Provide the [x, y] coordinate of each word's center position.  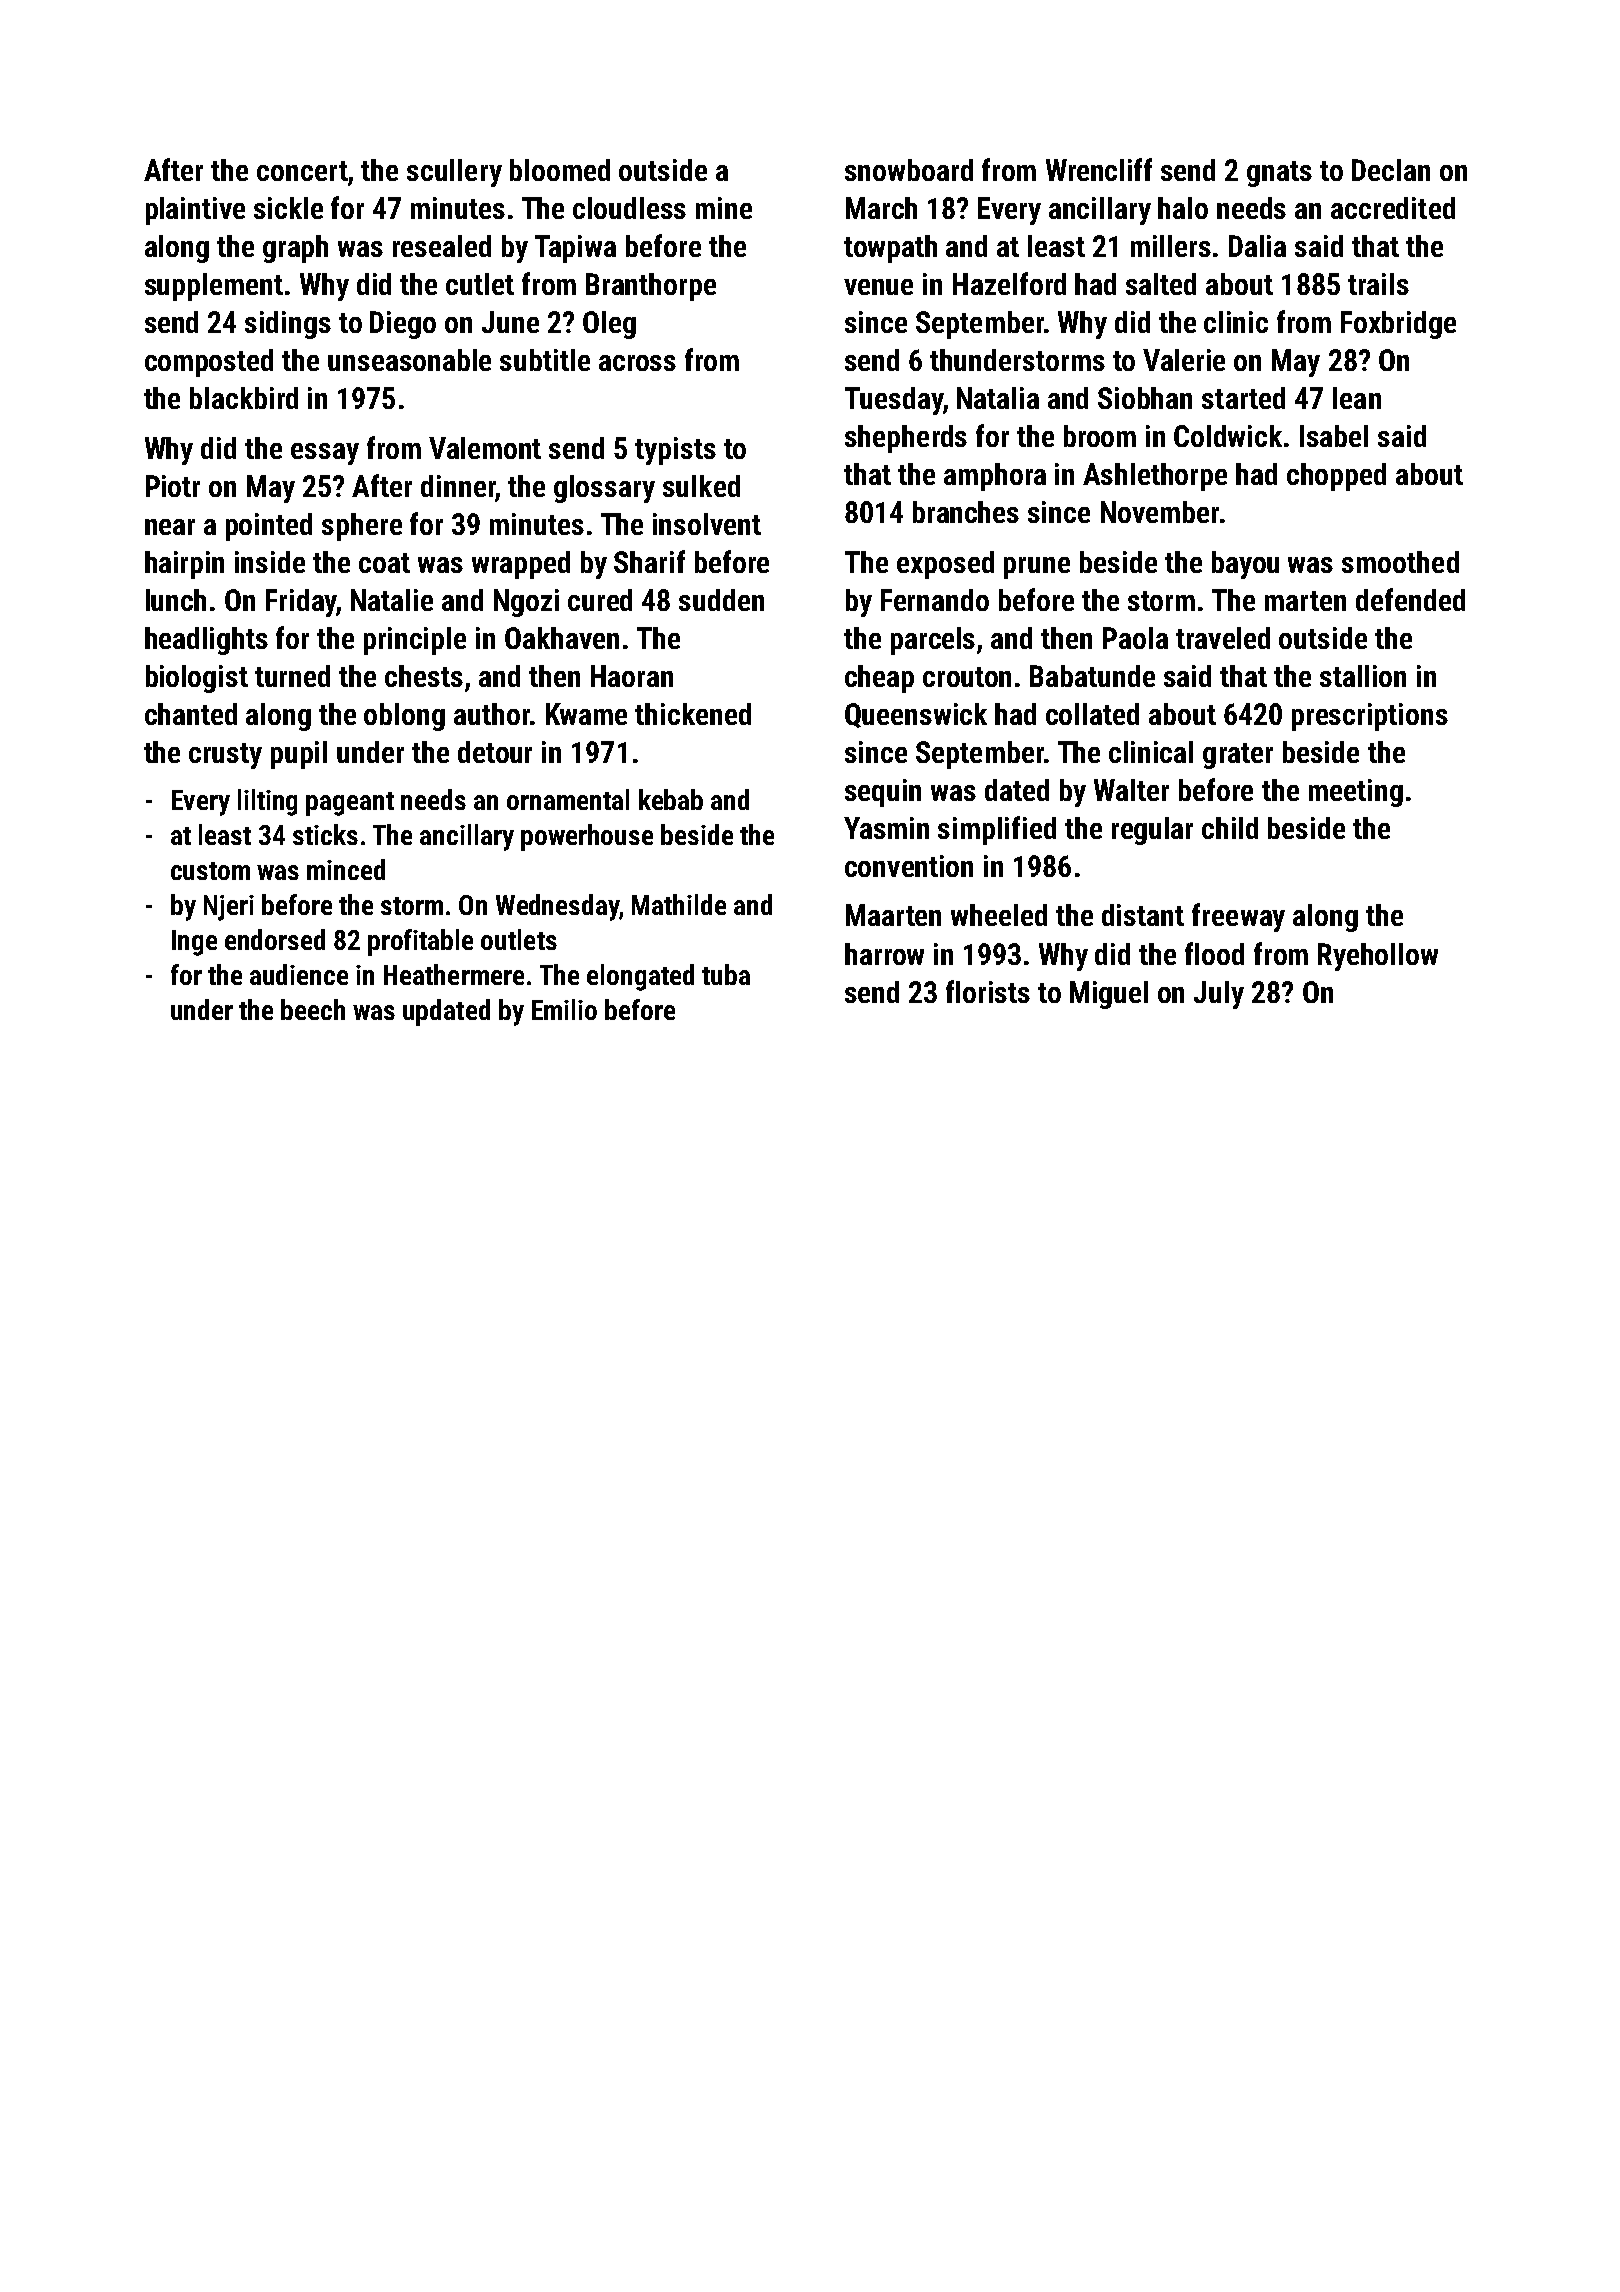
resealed [442, 246]
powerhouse [587, 837]
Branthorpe [651, 287]
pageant [350, 804]
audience [299, 974]
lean [1357, 398]
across [637, 363]
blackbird [244, 398]
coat [384, 563]
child [1230, 828]
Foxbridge [1398, 325]
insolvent [707, 524]
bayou [1245, 565]
